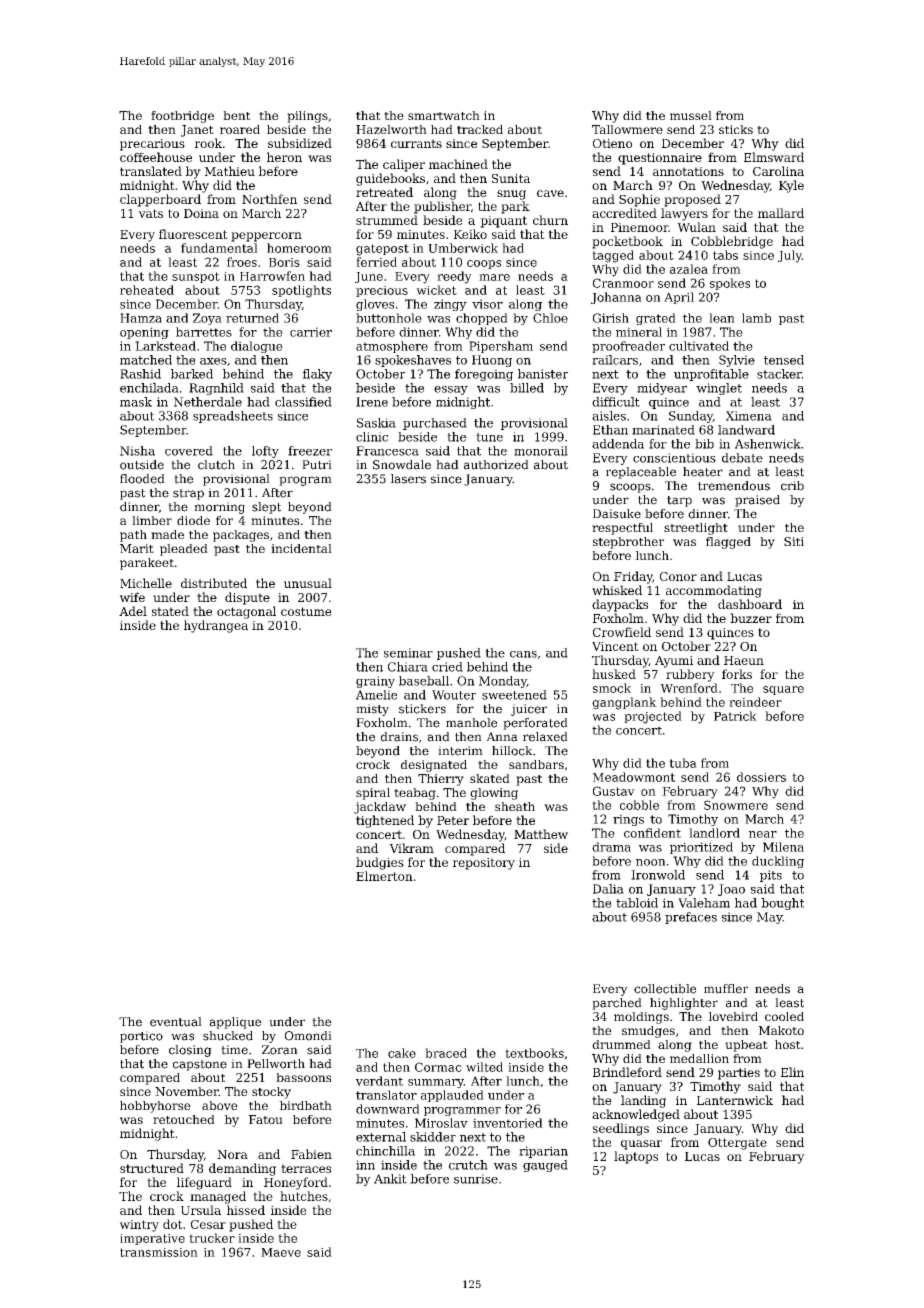 Image resolution: width=924 pixels, height=1308 pixels. Describe the element at coordinates (608, 889) in the image. I see `Dalia` at that location.
